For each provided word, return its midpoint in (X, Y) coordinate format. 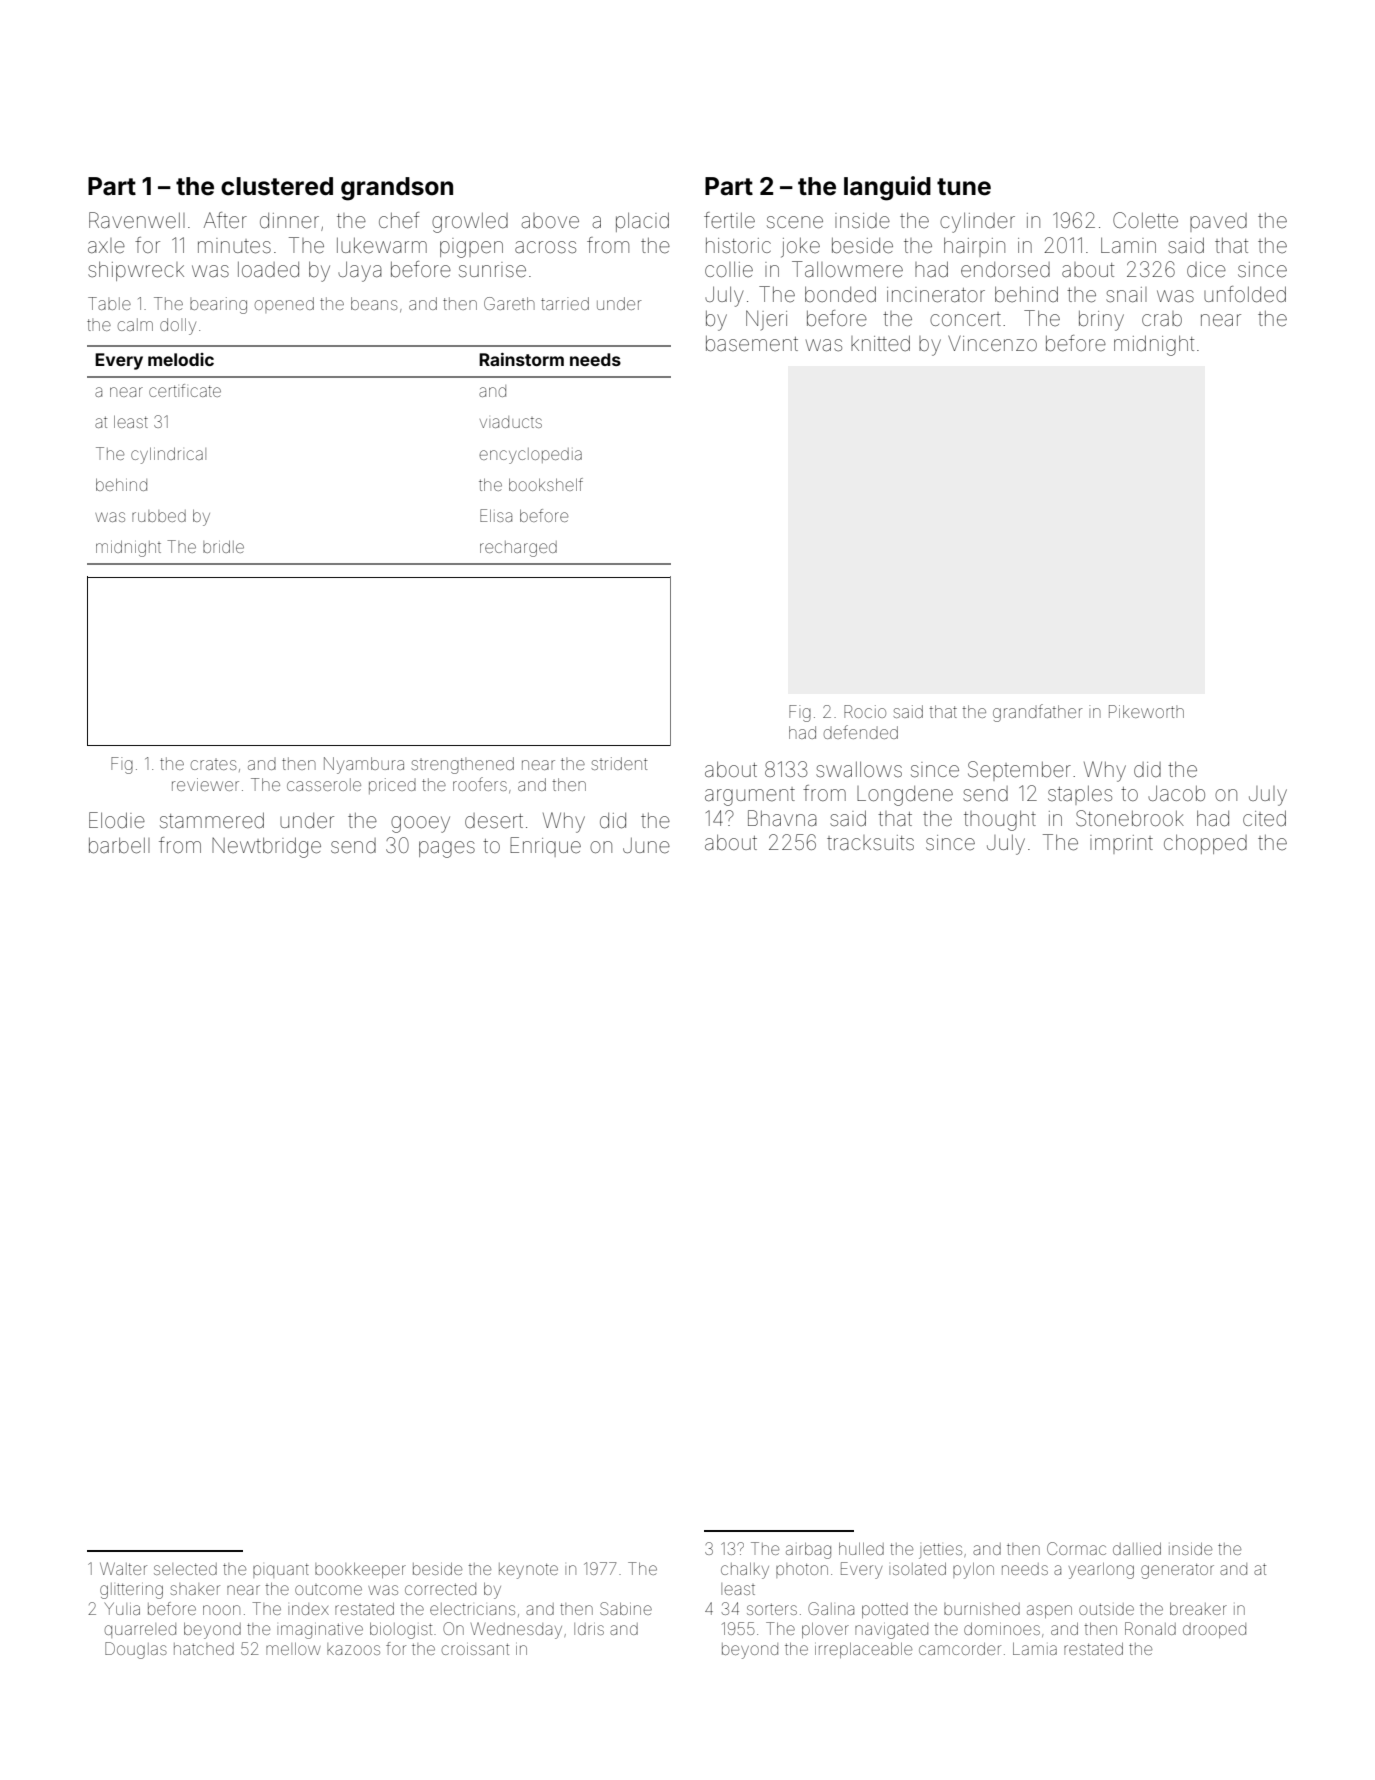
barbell (119, 846)
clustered (277, 186)
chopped (1205, 844)
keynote (528, 1571)
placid (642, 222)
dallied (1137, 1549)
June (646, 846)
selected (185, 1569)
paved (1218, 222)
